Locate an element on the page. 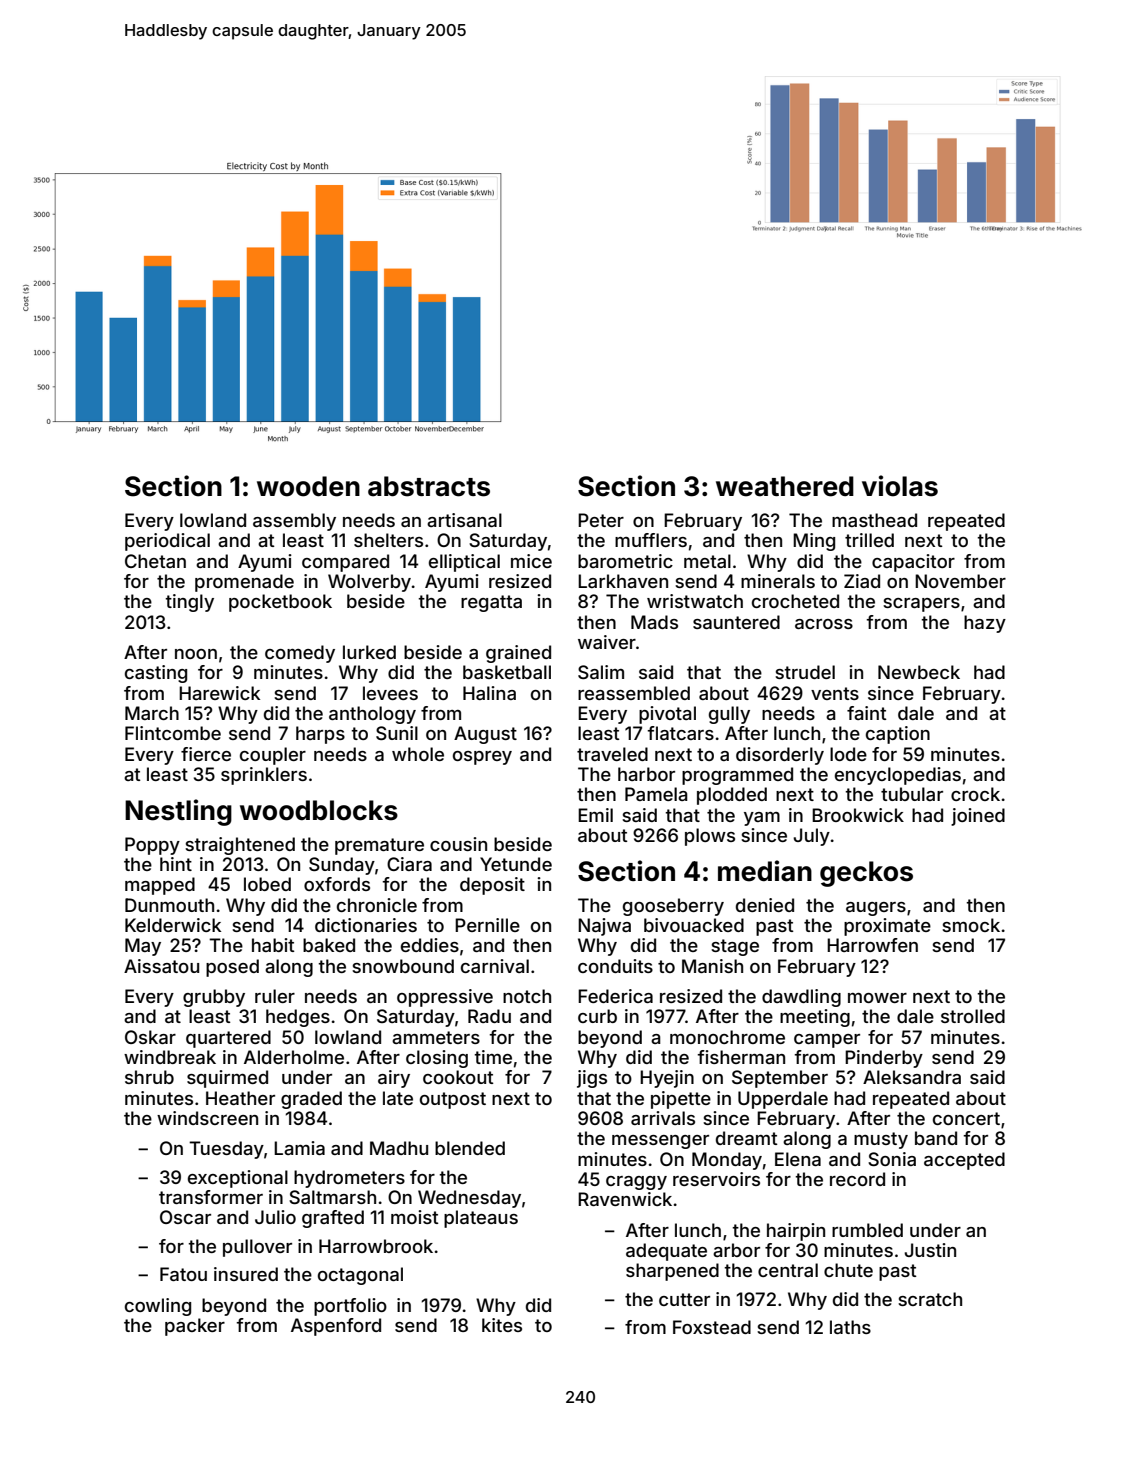 The height and width of the image is (1462, 1130). graded is located at coordinates (311, 1100).
